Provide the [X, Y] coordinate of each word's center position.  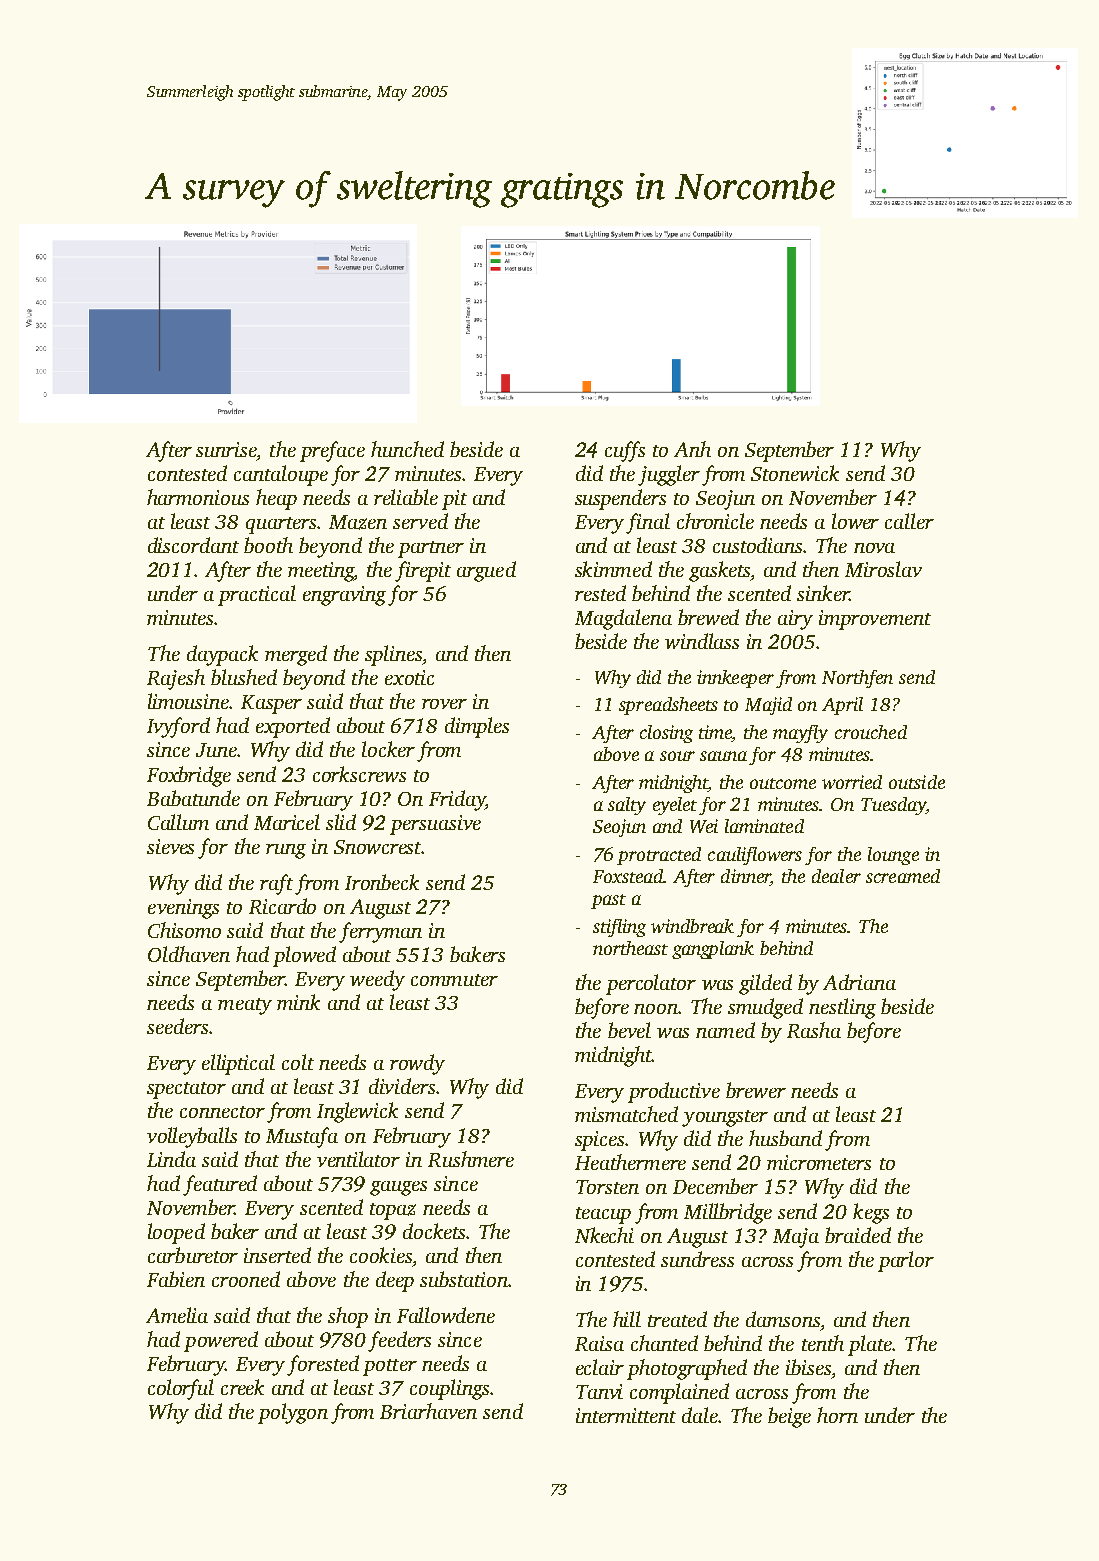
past [608, 901]
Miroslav [883, 569]
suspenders [620, 499]
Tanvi [599, 1391]
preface [332, 451]
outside [917, 782]
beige [789, 1417]
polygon [293, 1413]
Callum [178, 822]
